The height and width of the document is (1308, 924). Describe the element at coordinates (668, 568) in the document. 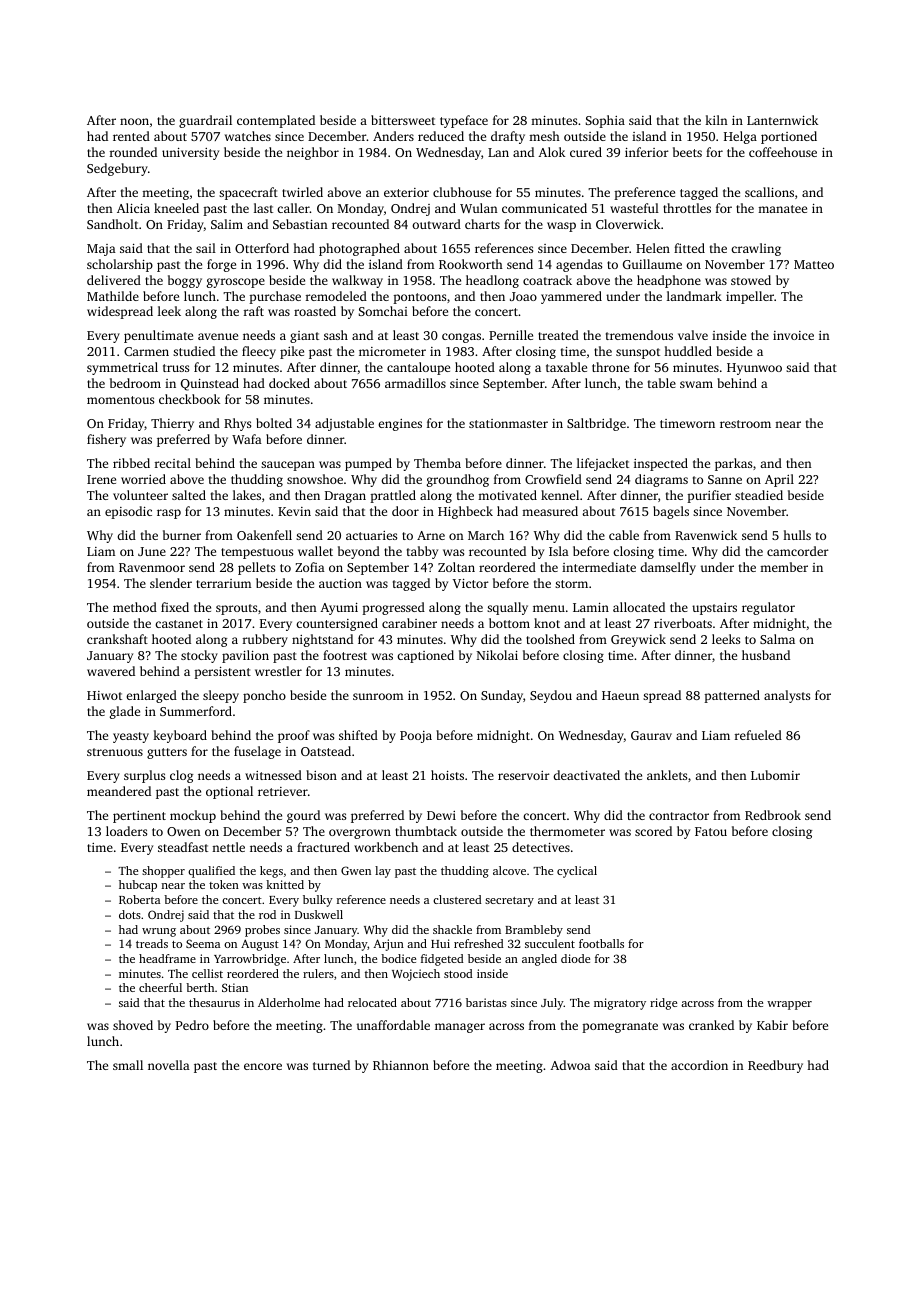

I see `damselfly` at that location.
